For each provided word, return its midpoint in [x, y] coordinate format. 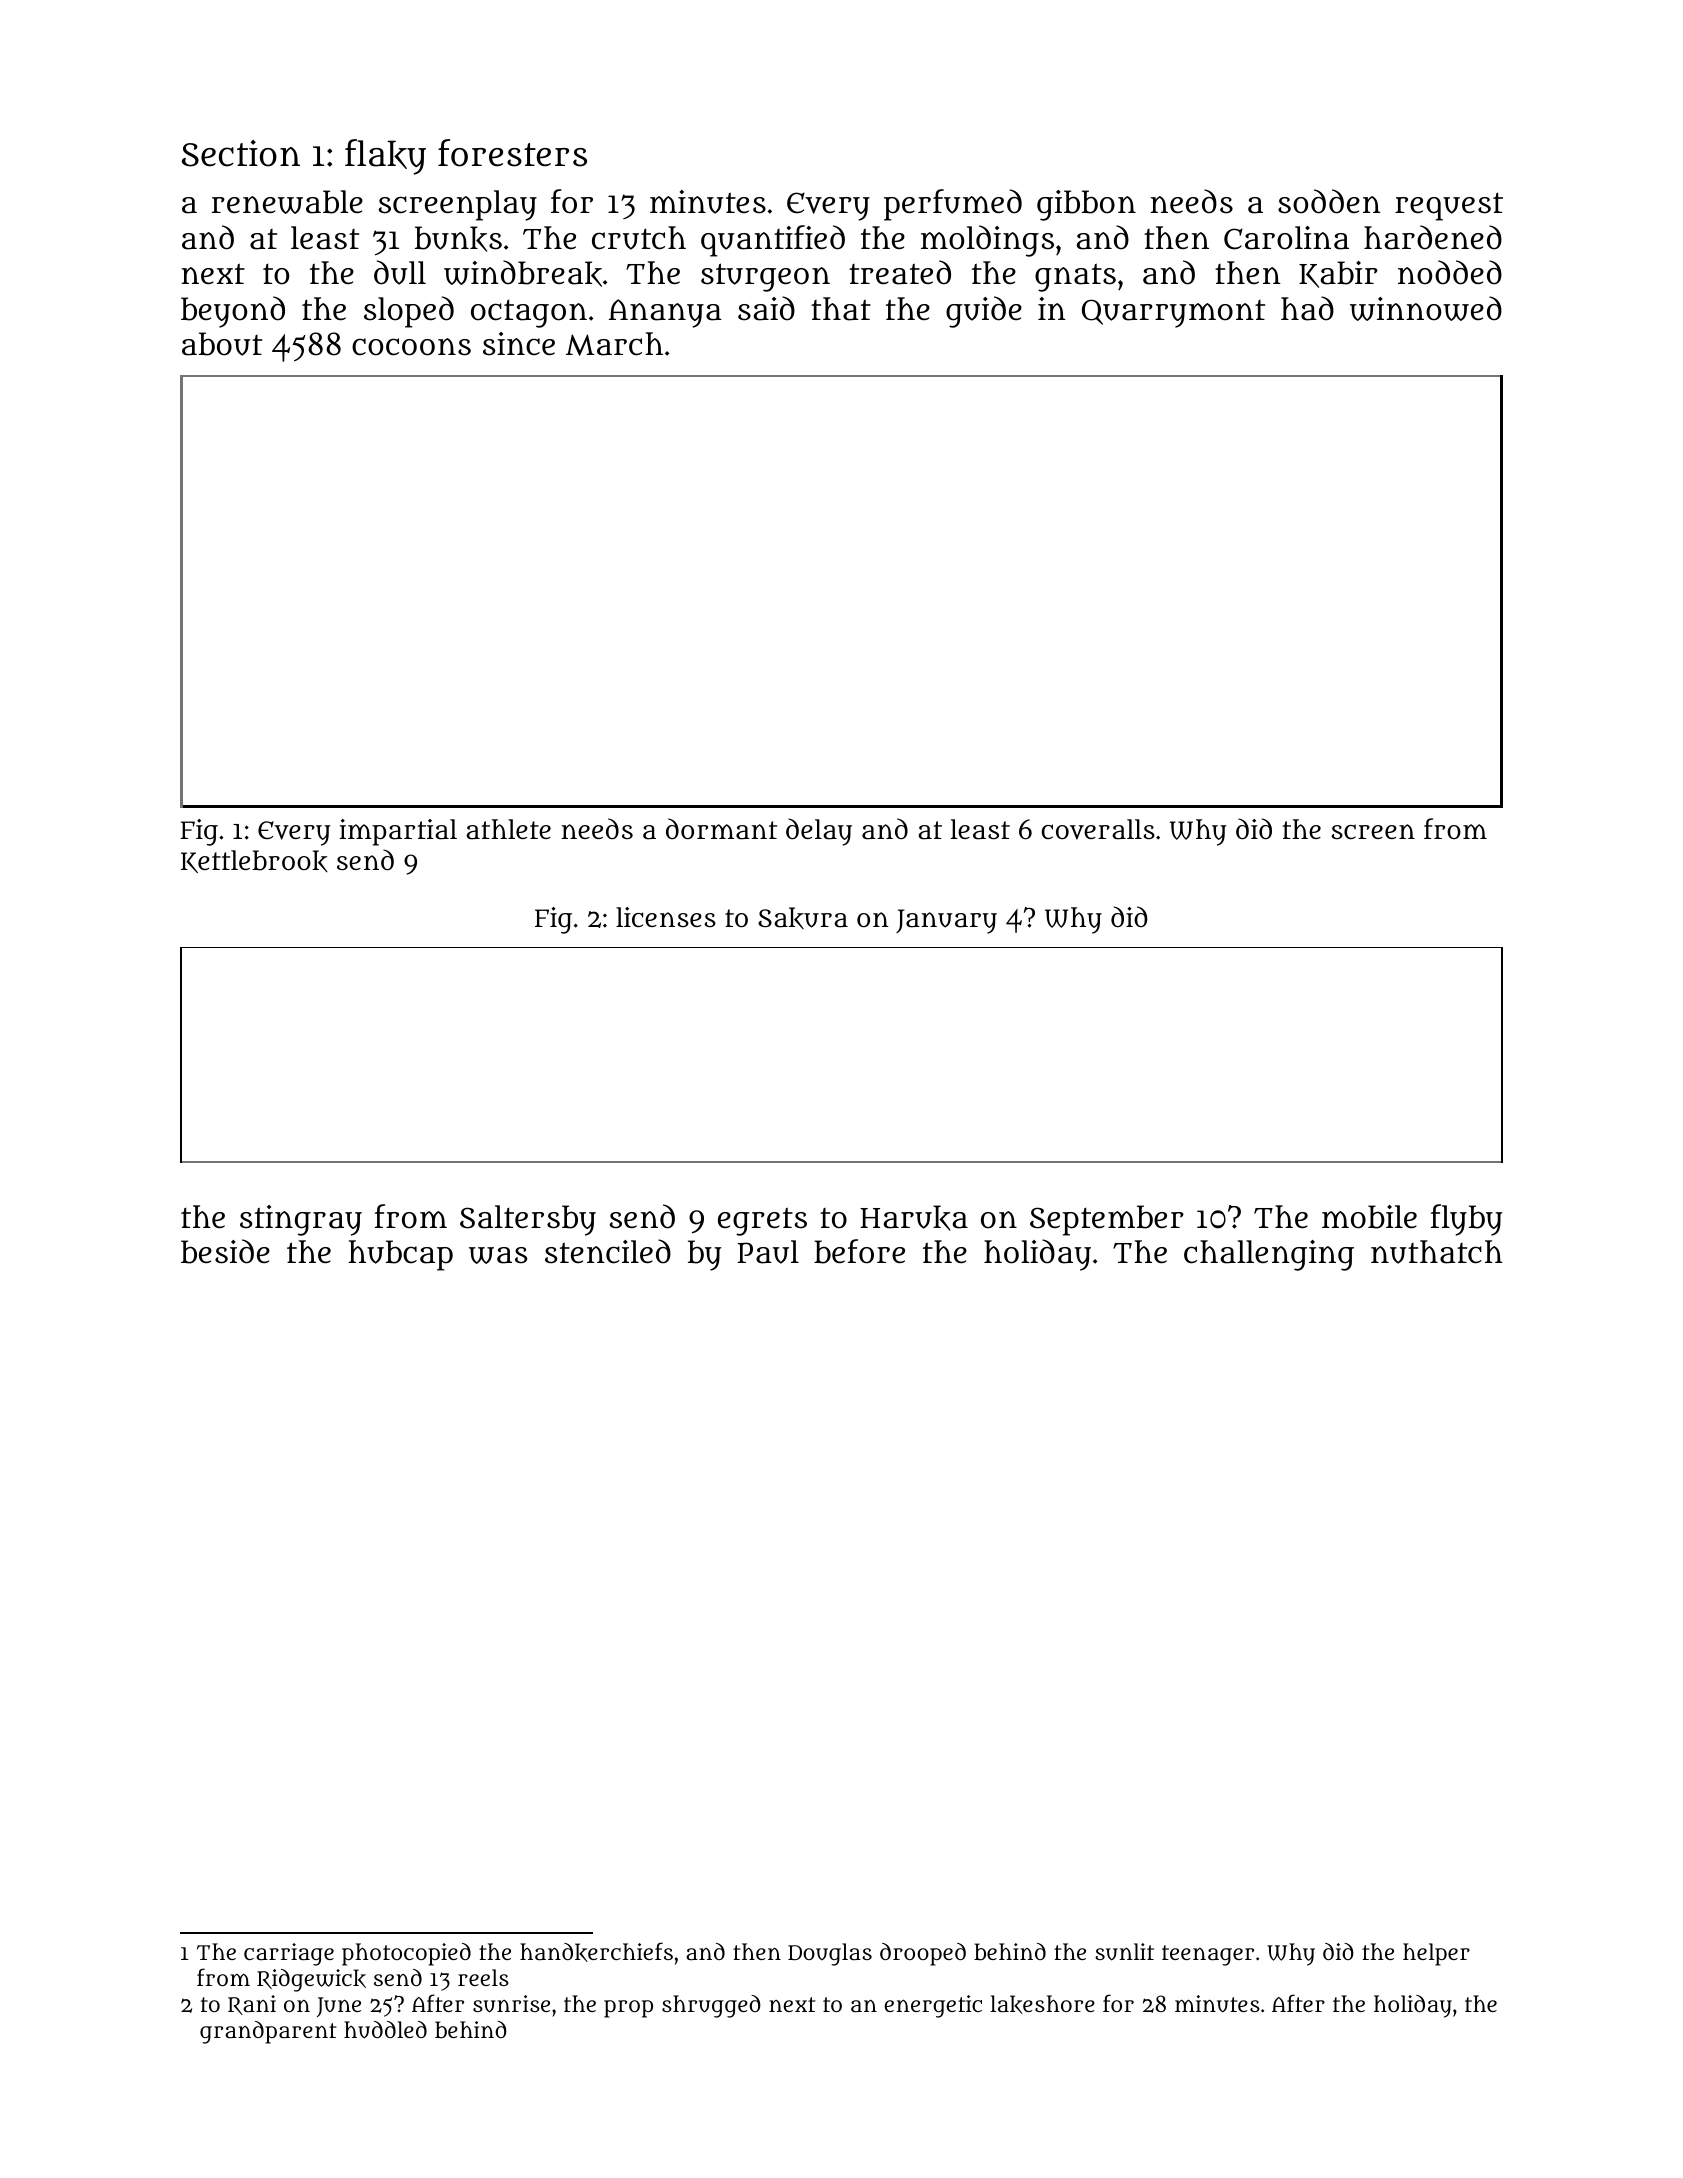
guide [984, 312]
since [519, 344]
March [614, 344]
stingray [301, 1220]
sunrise [511, 2004]
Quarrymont [1173, 313]
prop [628, 2009]
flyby [1466, 1220]
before [859, 1251]
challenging [1269, 1255]
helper [1436, 1954]
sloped [409, 312]
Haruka [914, 1218]
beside [225, 1251]
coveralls [1098, 829]
